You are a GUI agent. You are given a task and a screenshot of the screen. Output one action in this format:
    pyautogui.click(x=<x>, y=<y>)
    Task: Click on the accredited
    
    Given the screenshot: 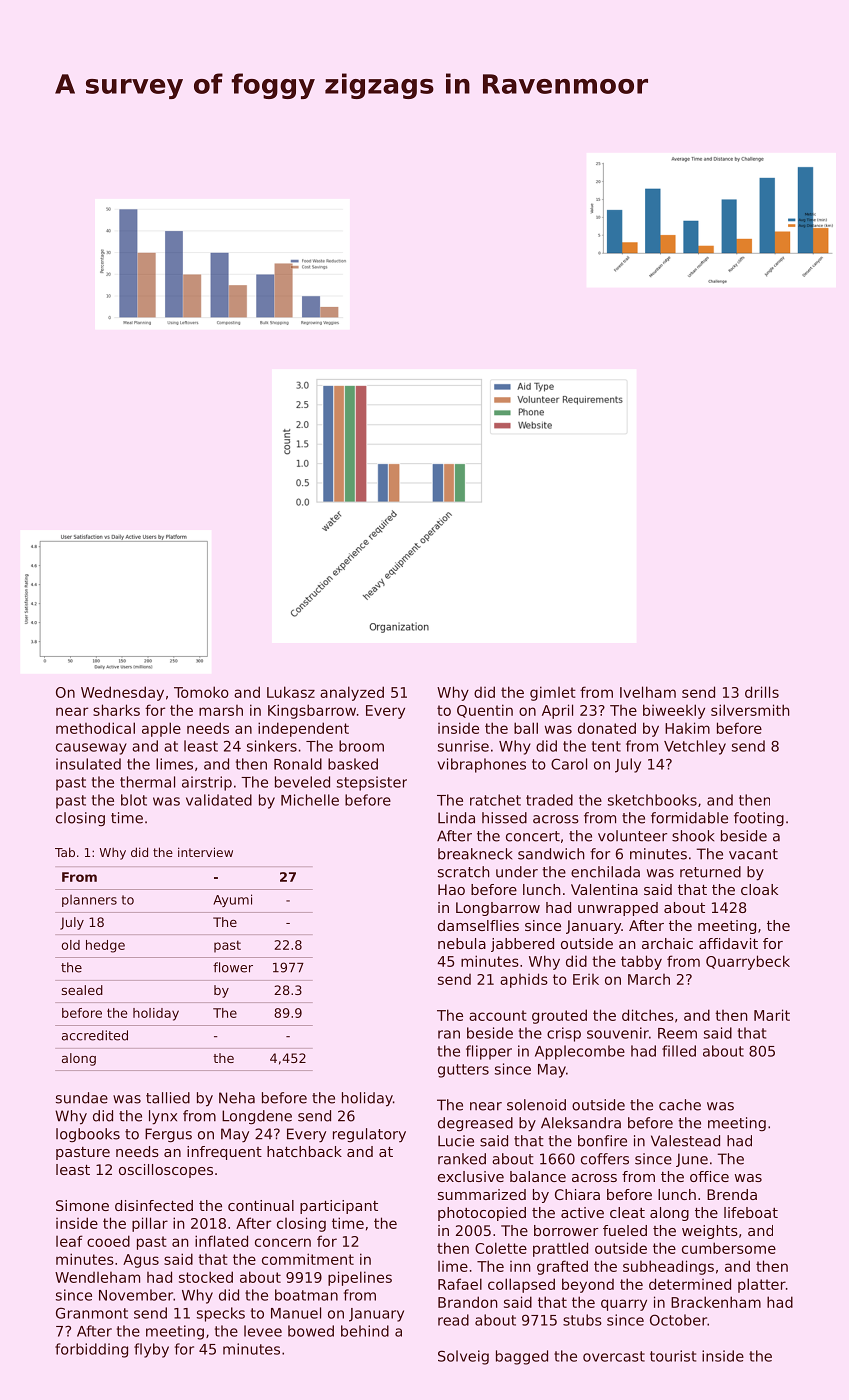 What is the action you would take?
    pyautogui.click(x=95, y=1035)
